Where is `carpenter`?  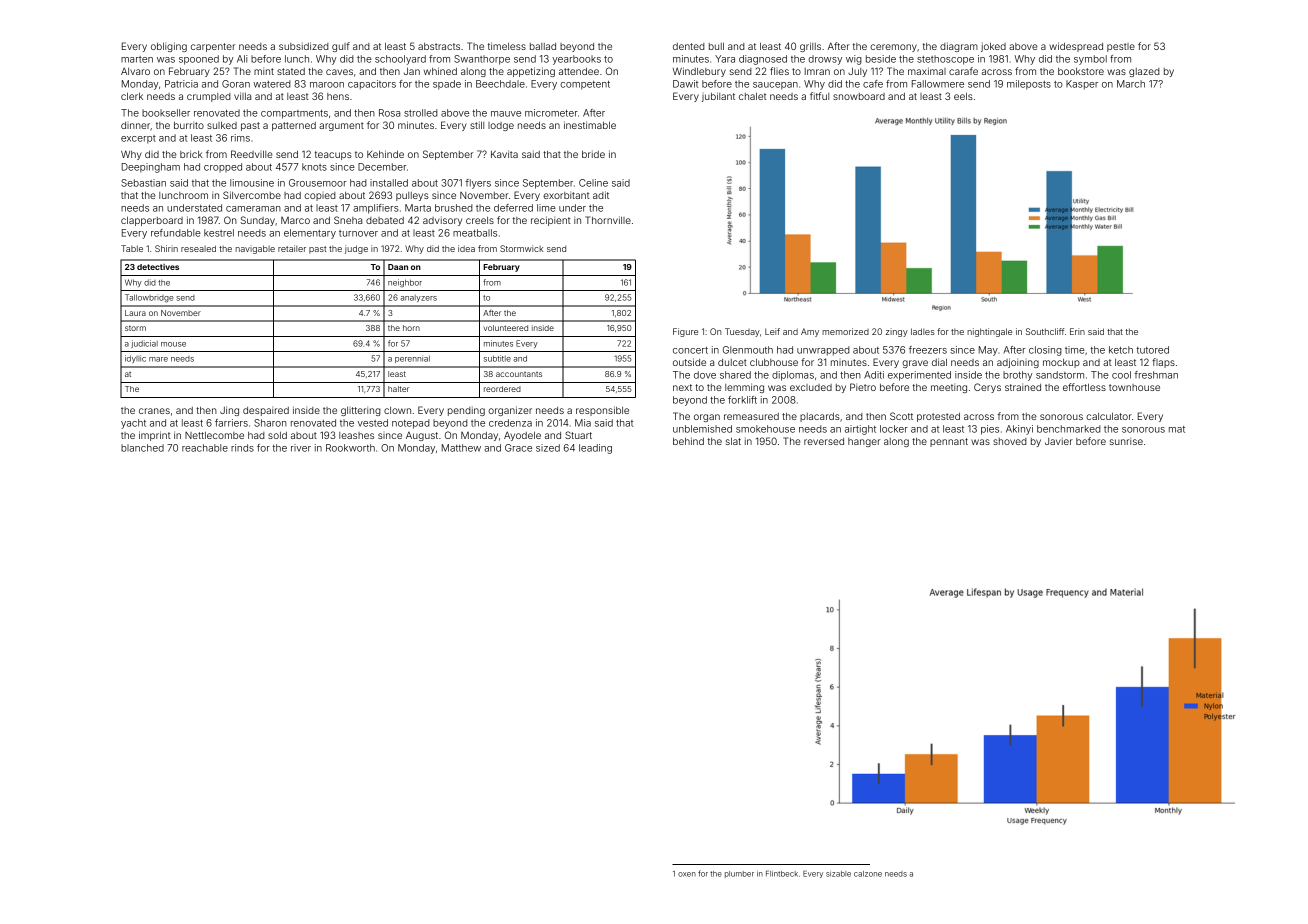
carpenter is located at coordinates (213, 47).
